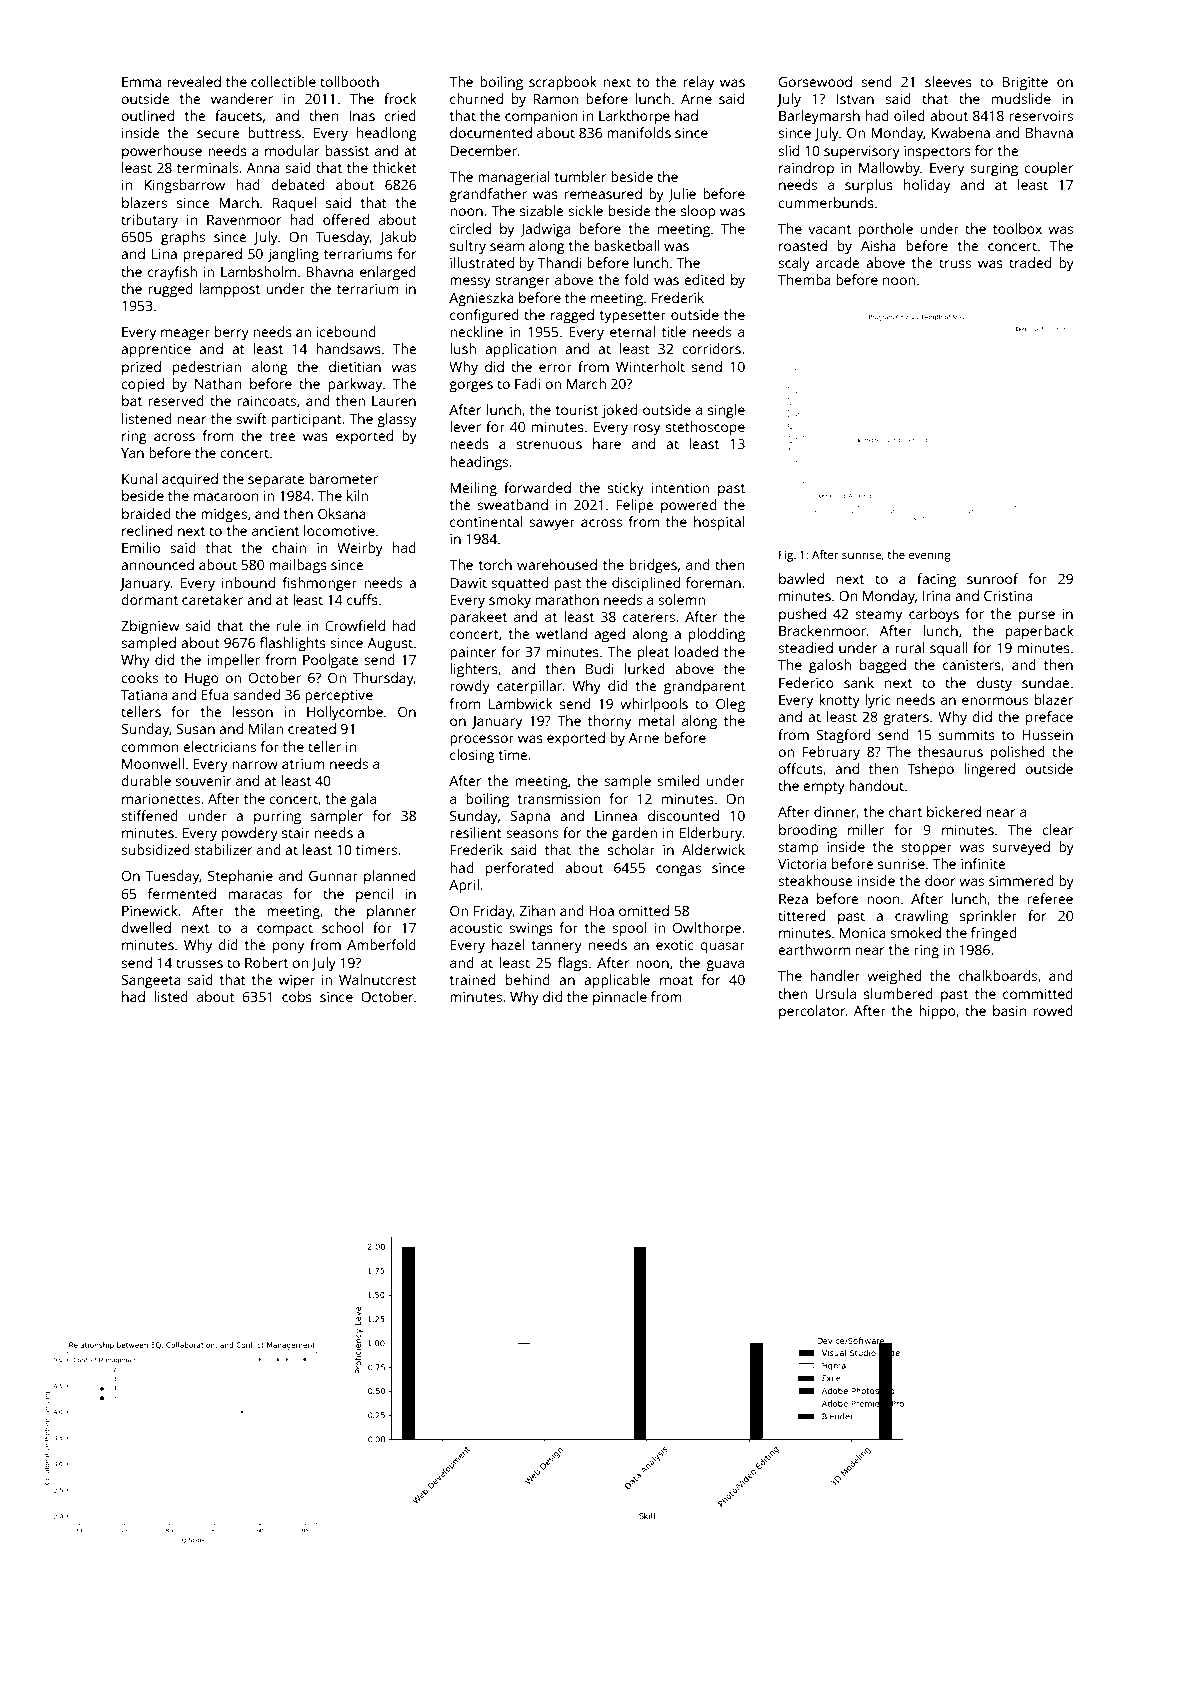  I want to click on collectible, so click(283, 81).
